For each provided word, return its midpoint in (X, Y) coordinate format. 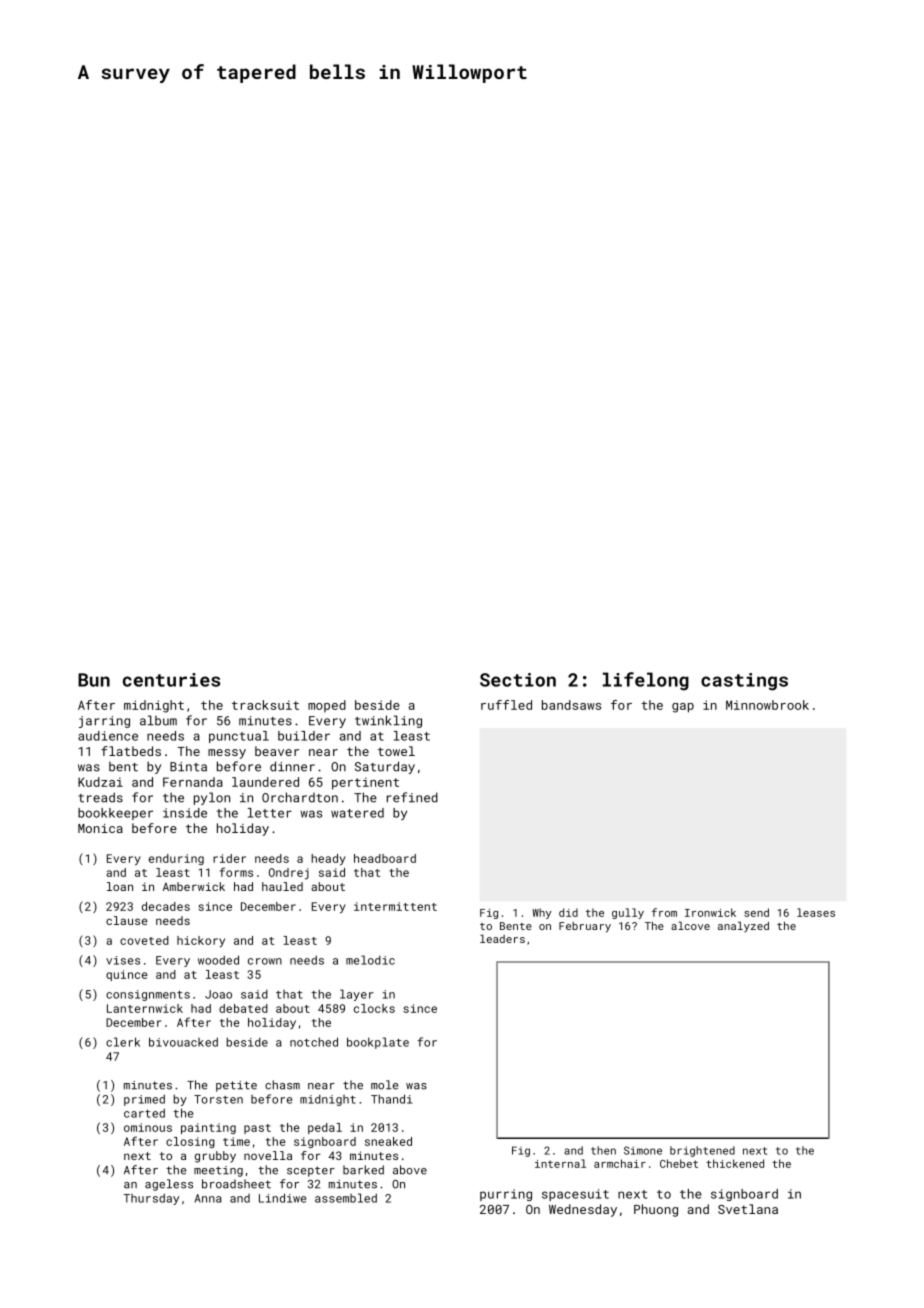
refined (412, 797)
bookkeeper (115, 814)
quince (127, 975)
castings (744, 682)
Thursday (151, 1199)
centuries (171, 680)
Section (518, 680)
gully (628, 913)
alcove (690, 925)
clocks (374, 1008)
